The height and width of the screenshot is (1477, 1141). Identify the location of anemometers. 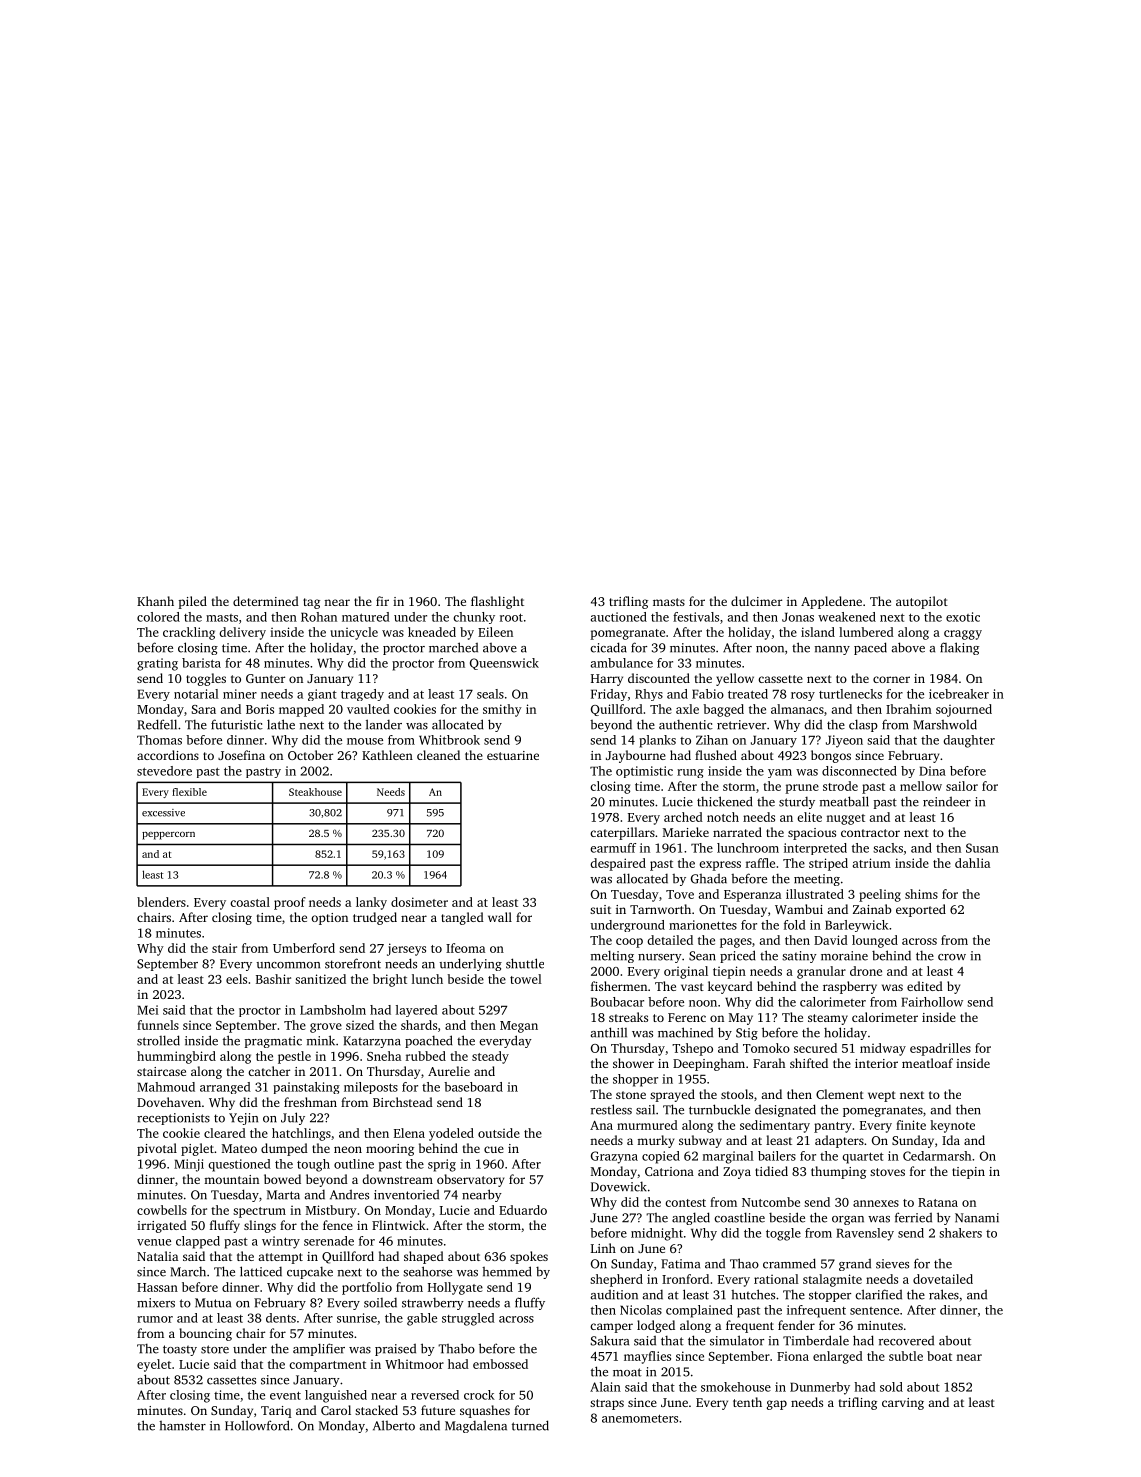
(640, 1419).
